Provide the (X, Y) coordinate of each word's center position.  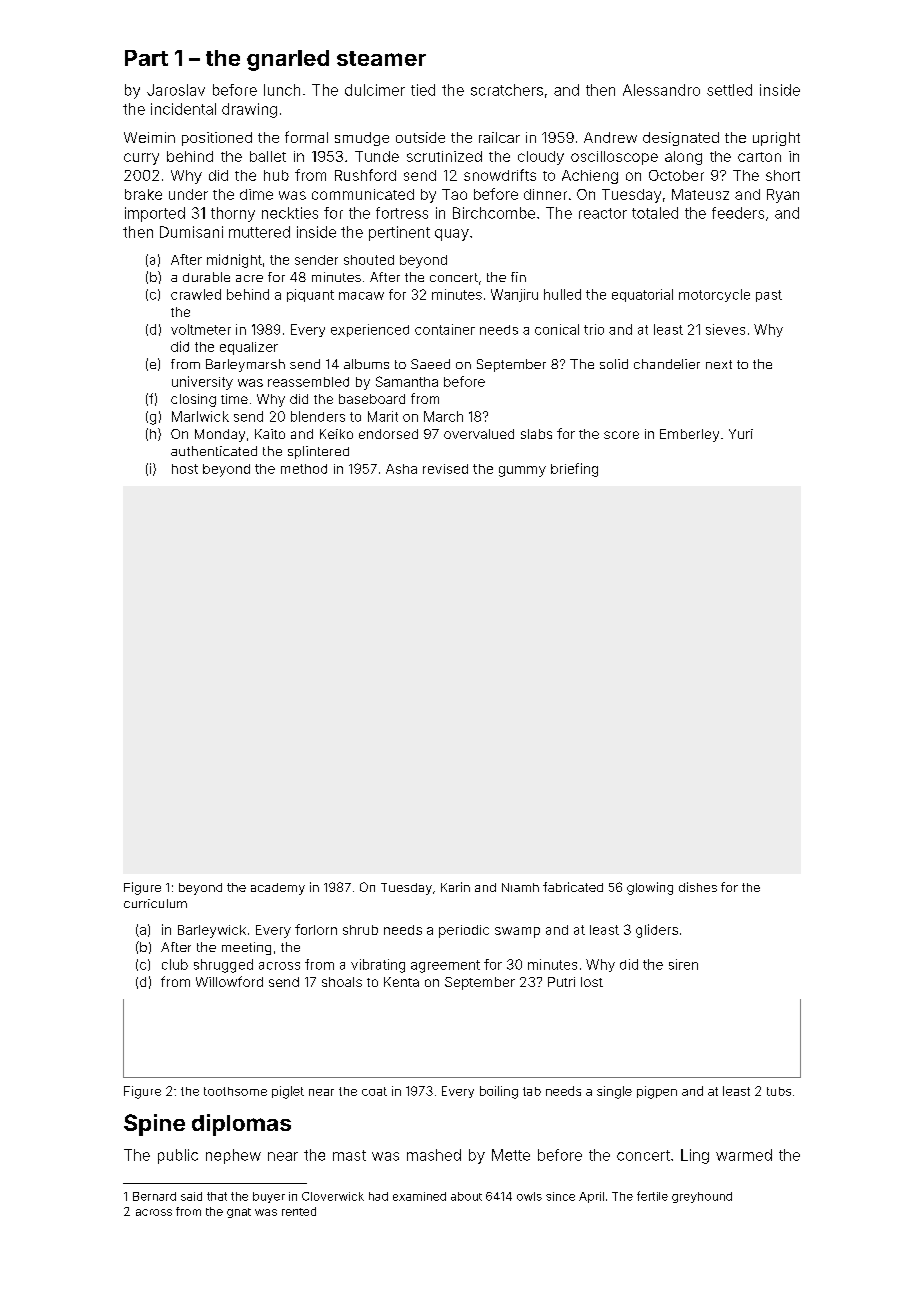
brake (143, 194)
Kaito (270, 434)
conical (557, 329)
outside (420, 137)
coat (374, 1091)
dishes (698, 887)
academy (278, 889)
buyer (269, 1197)
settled (729, 90)
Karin (455, 887)
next (719, 364)
